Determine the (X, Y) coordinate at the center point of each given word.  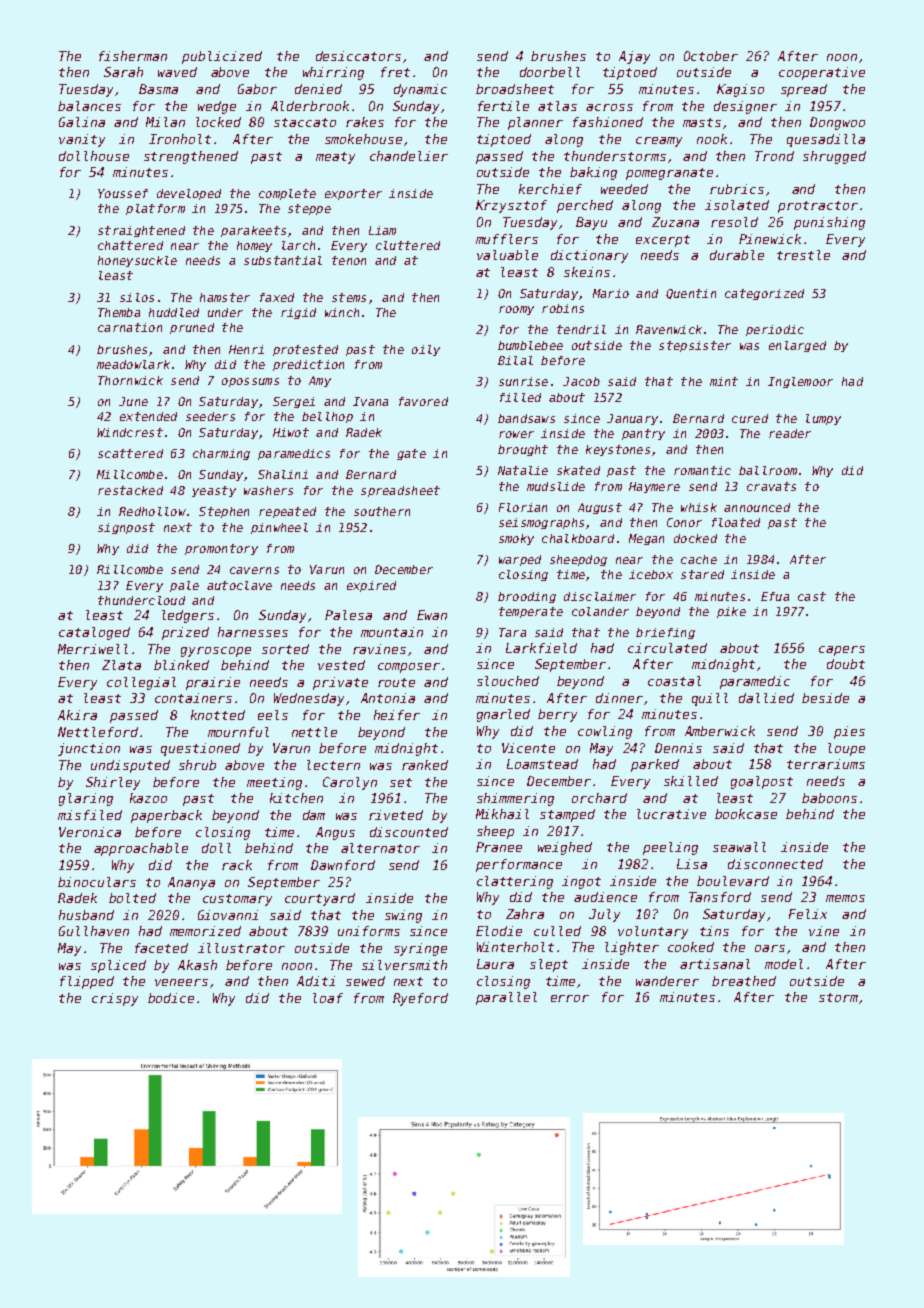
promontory (221, 549)
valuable (507, 255)
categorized (764, 294)
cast (812, 596)
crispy (115, 999)
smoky (516, 539)
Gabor (257, 89)
